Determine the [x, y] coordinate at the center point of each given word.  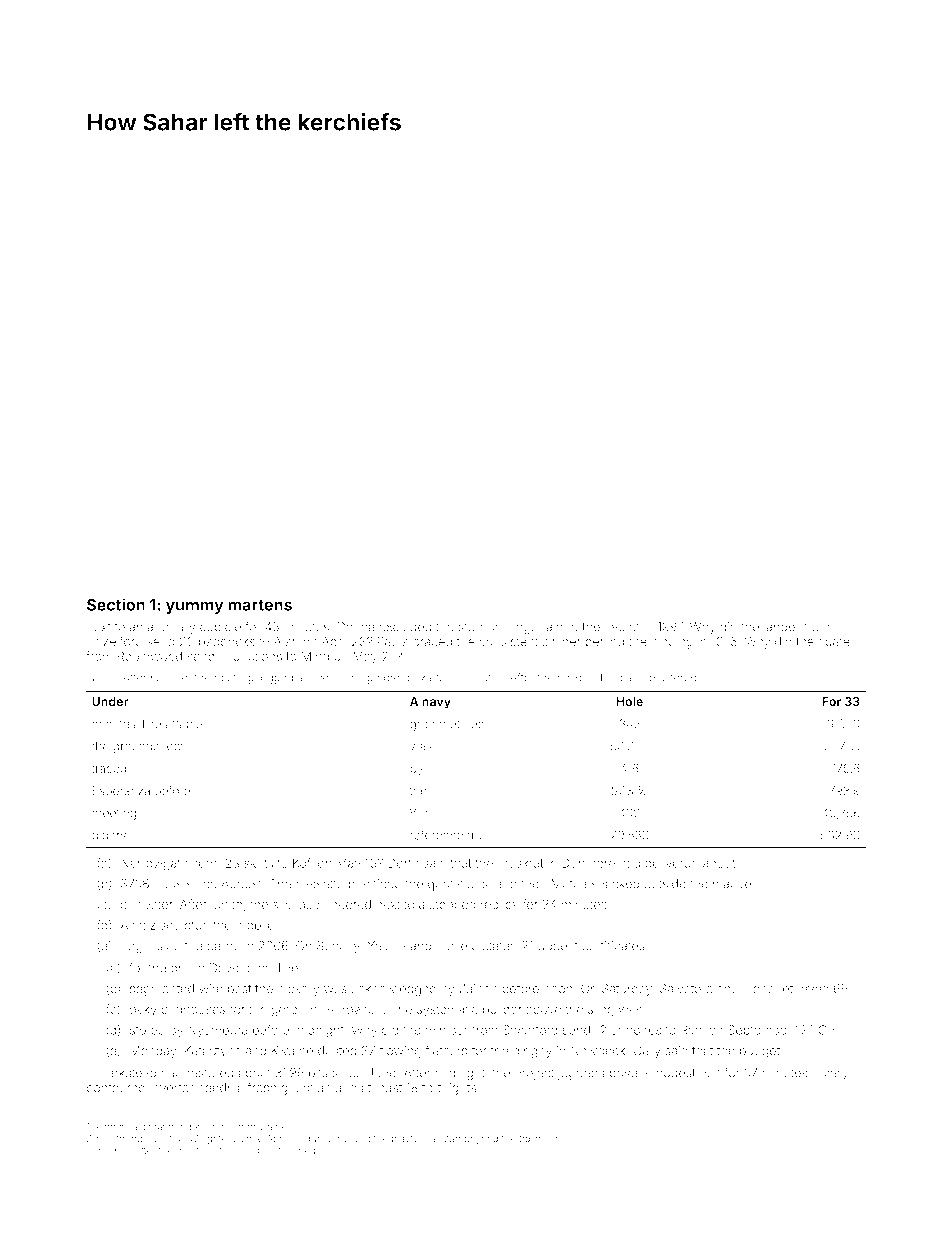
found [129, 1138]
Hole [629, 701]
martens [260, 605]
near [476, 725]
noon [558, 990]
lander [782, 627]
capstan [442, 1139]
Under [110, 701]
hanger [522, 628]
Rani [692, 1030]
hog [131, 947]
